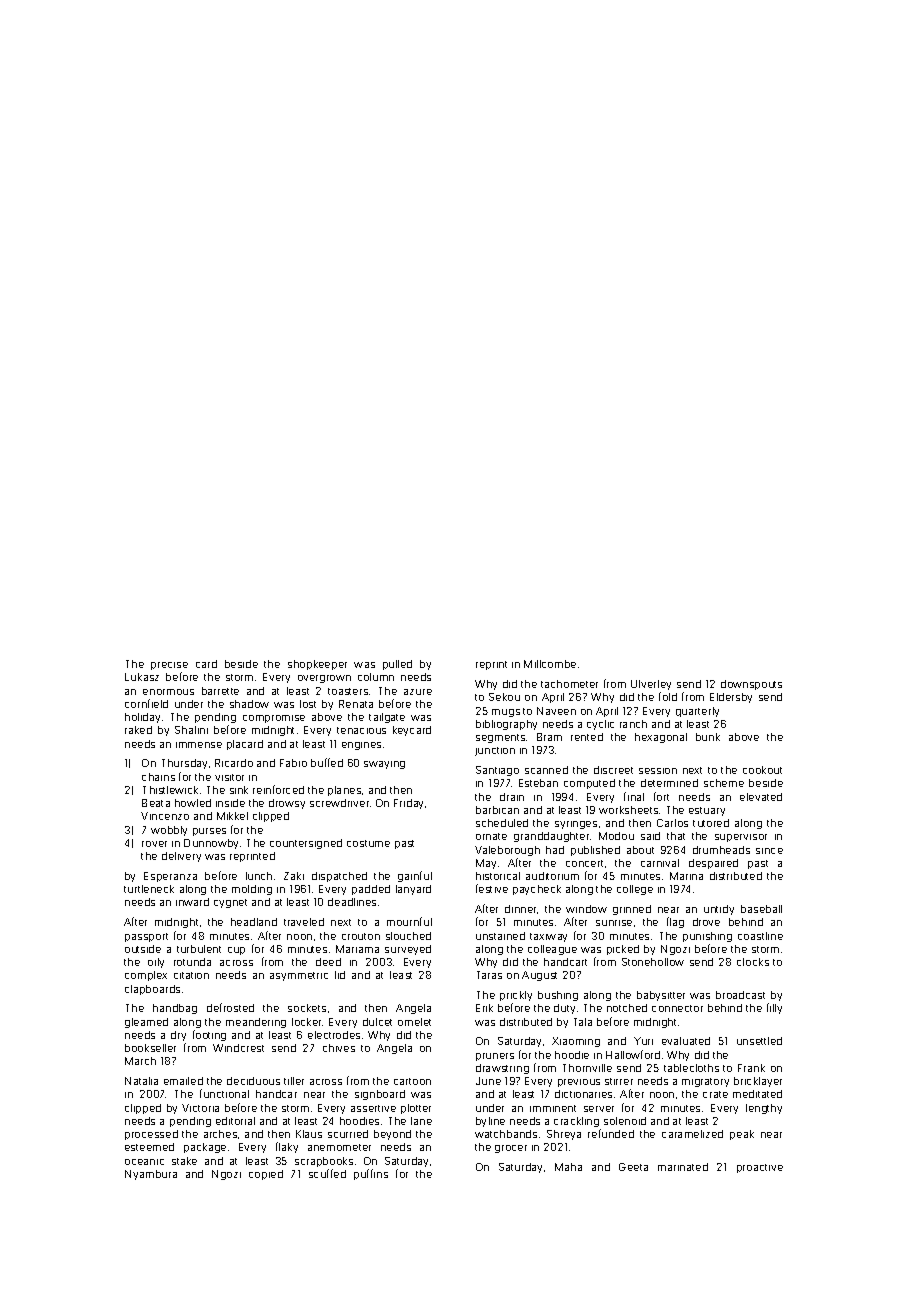 This image has height=1316, width=908. Describe the element at coordinates (550, 664) in the image. I see `Millcombe` at that location.
